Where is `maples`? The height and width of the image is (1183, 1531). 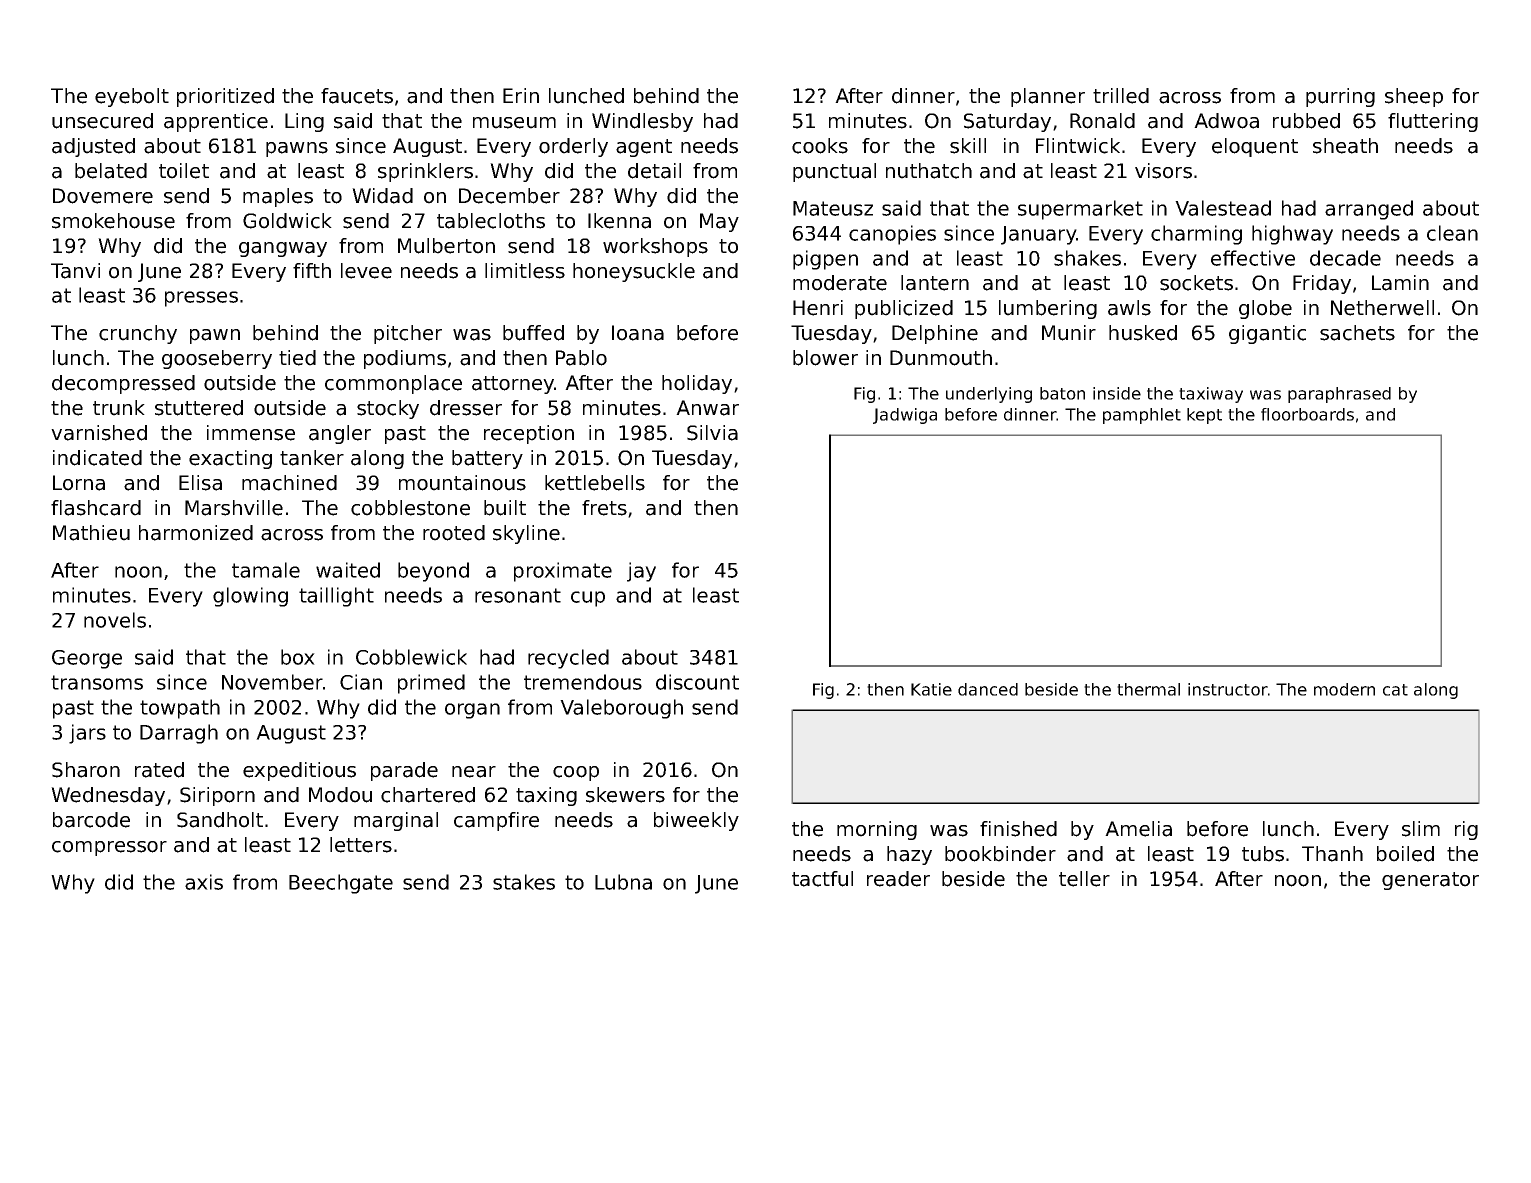 maples is located at coordinates (278, 197).
